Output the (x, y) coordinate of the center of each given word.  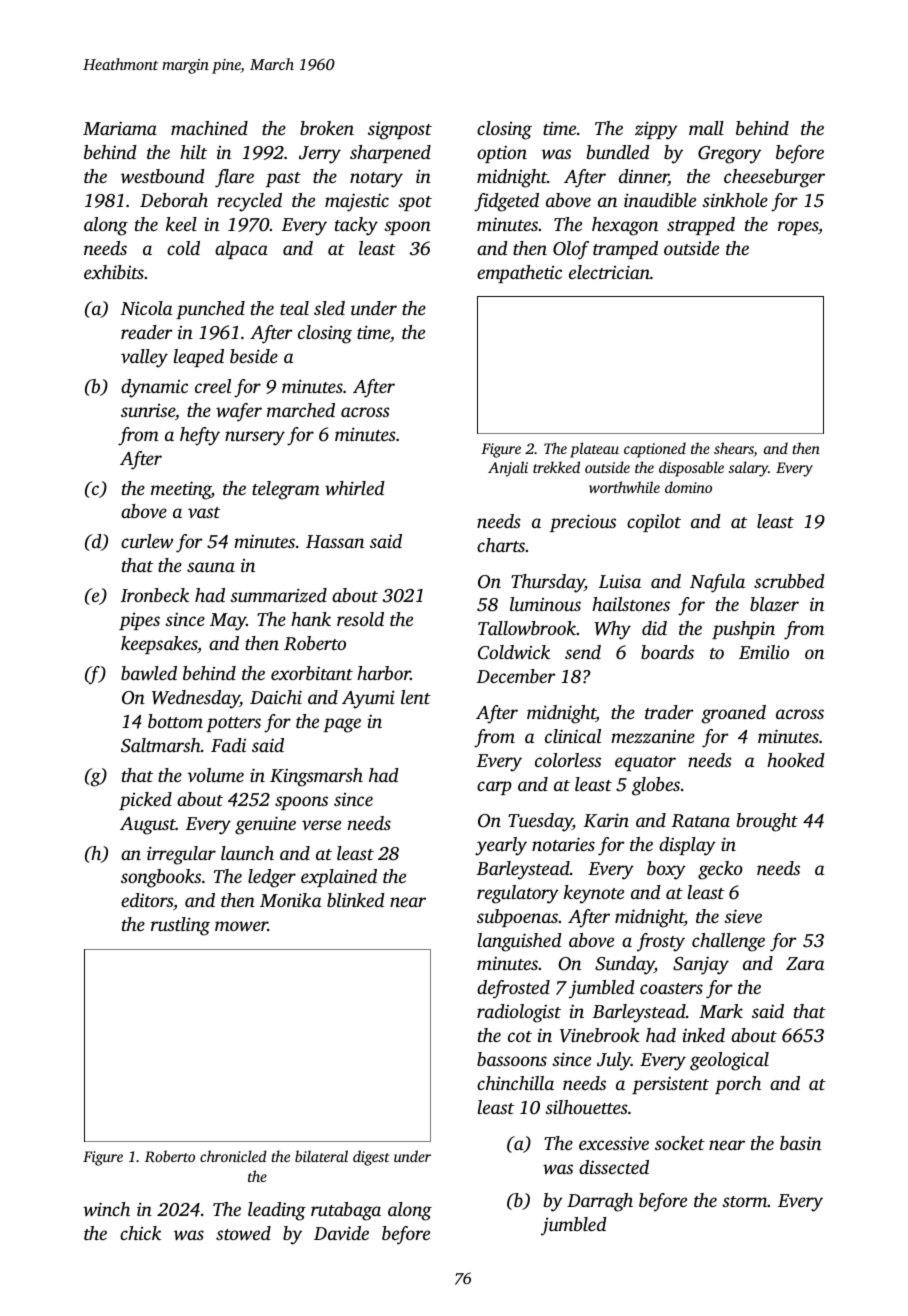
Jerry (320, 155)
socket (680, 1143)
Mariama (120, 128)
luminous (545, 604)
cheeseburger (774, 178)
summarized (278, 595)
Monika (290, 900)
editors (147, 900)
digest (371, 1158)
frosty (661, 942)
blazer (774, 604)
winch (106, 1209)
